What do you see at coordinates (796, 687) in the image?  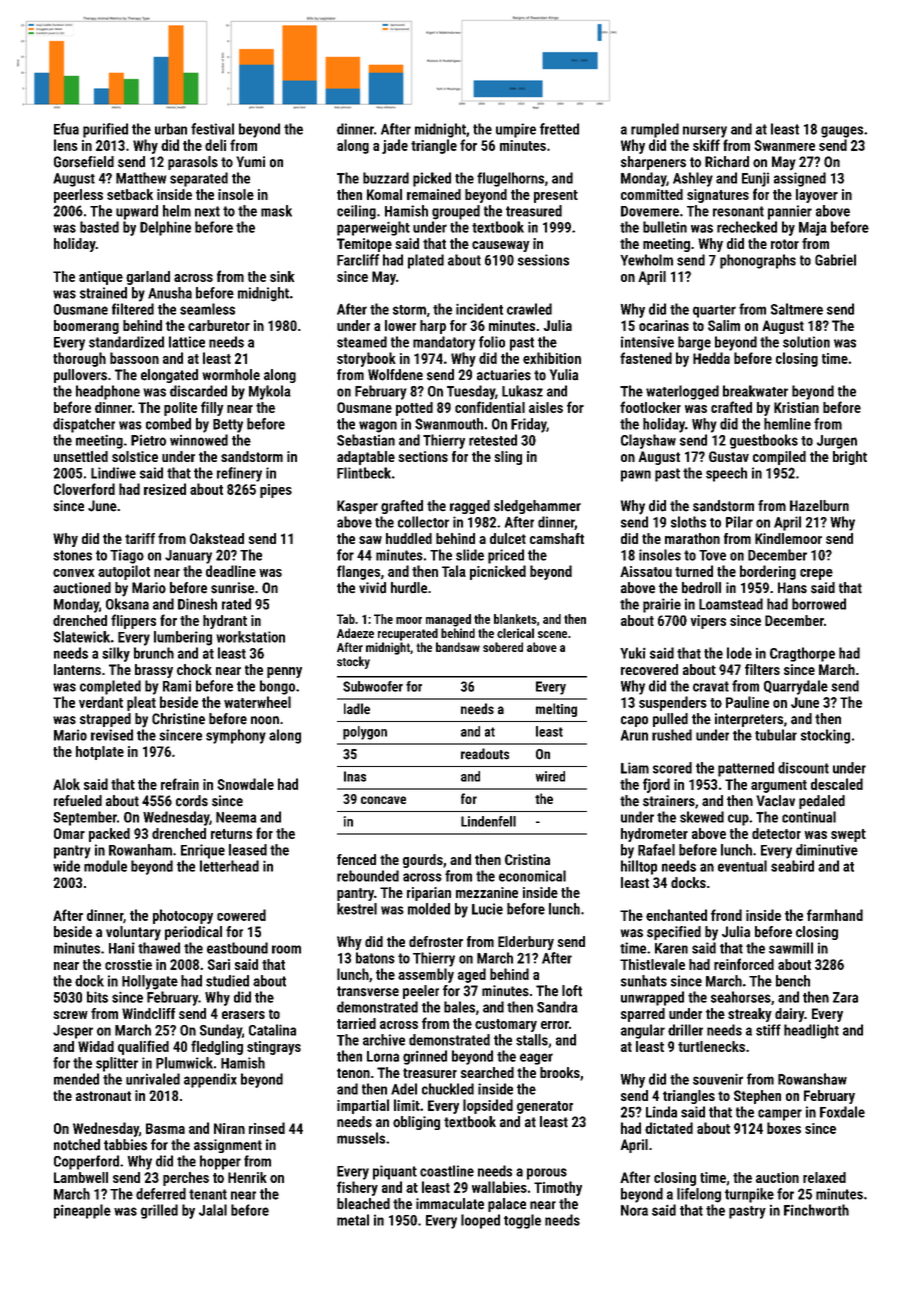 I see `Quarrydale` at bounding box center [796, 687].
